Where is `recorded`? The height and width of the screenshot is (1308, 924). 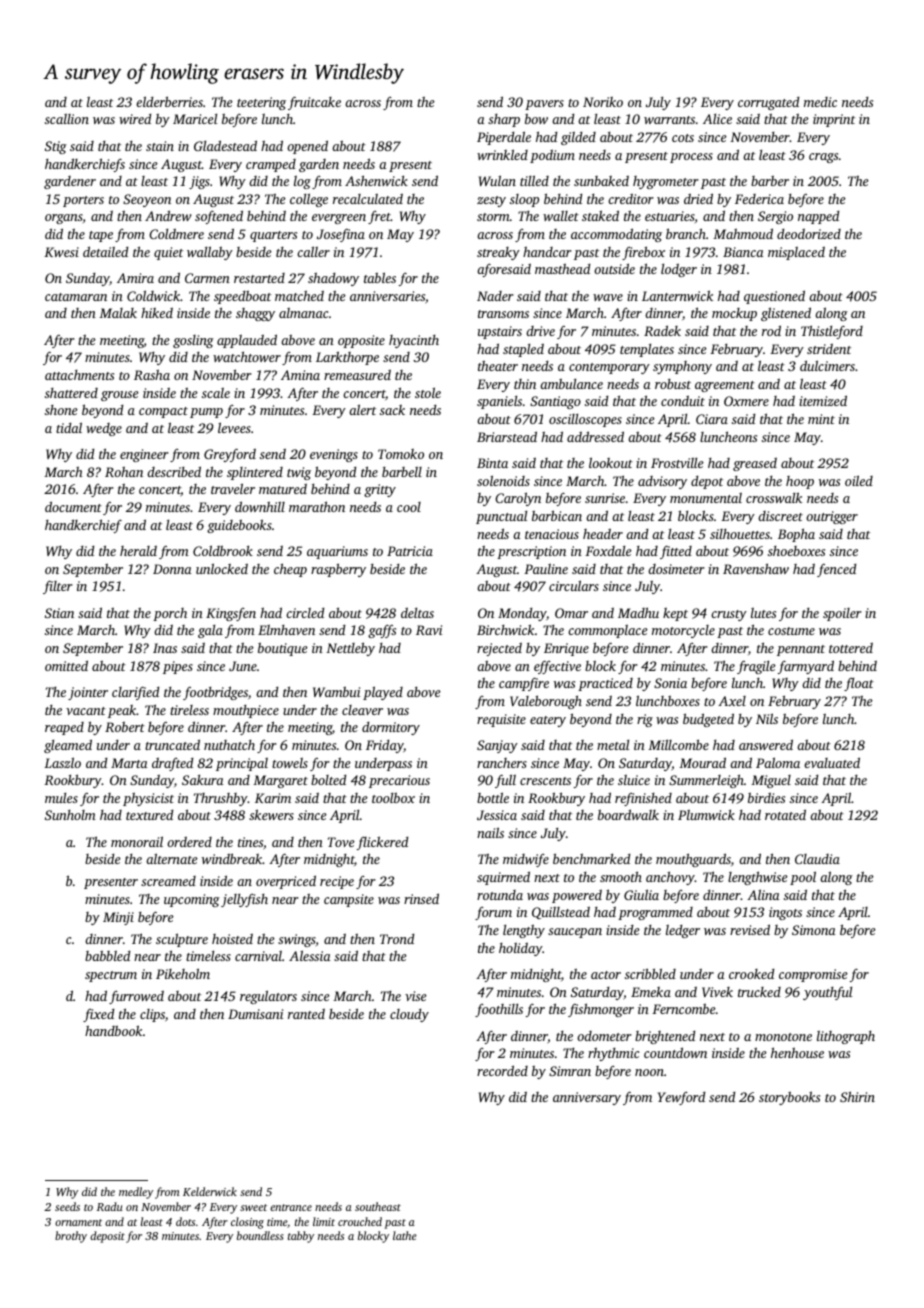
recorded is located at coordinates (502, 1070).
